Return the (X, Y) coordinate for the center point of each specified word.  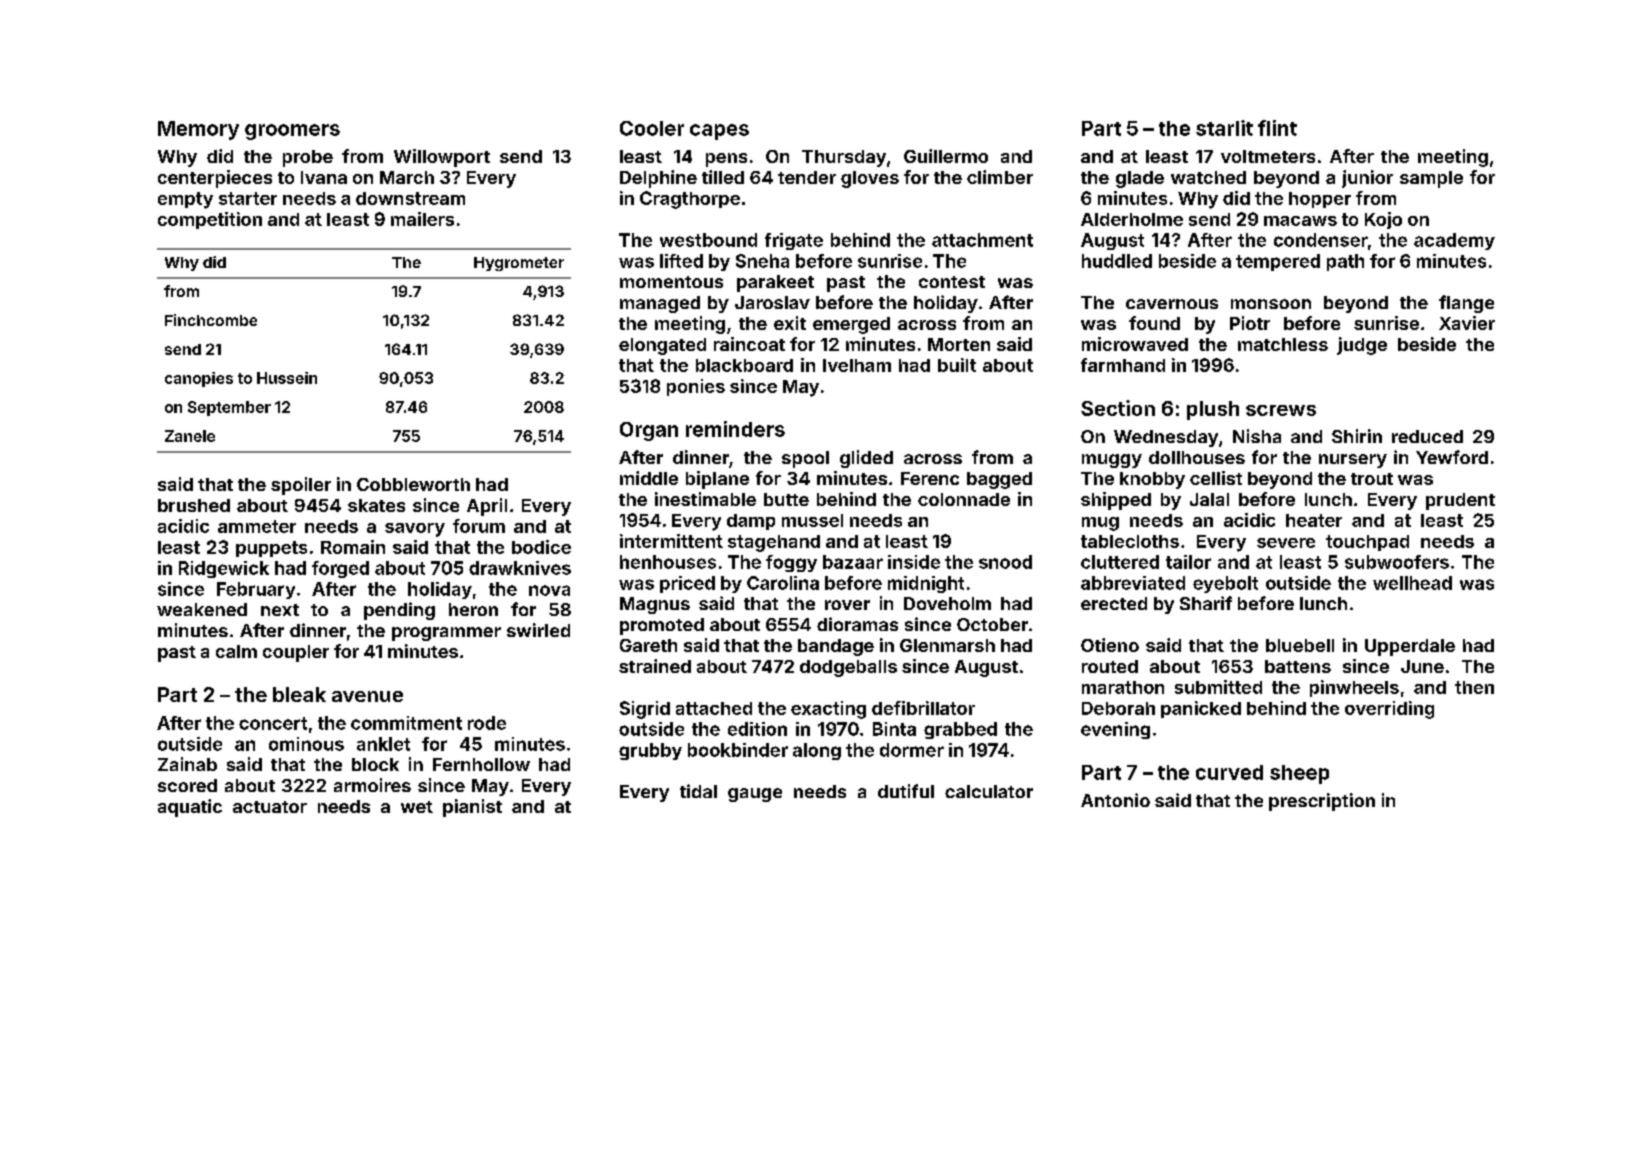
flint (1277, 128)
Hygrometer (519, 264)
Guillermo (946, 156)
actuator (270, 807)
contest (952, 282)
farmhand (1123, 365)
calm (236, 651)
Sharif (1206, 603)
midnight (926, 584)
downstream (410, 198)
